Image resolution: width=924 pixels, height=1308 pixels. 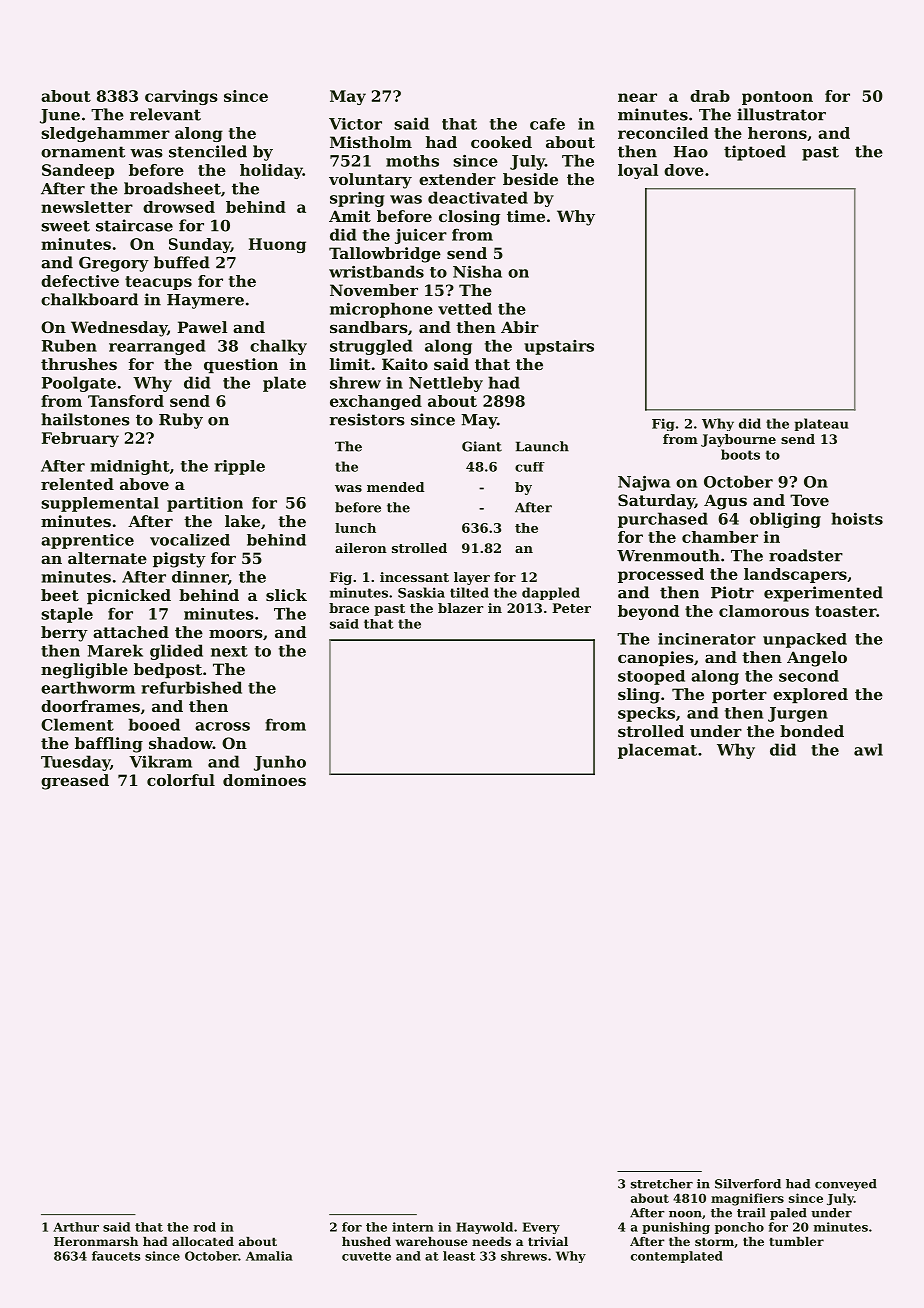 I want to click on blazer, so click(x=461, y=608).
